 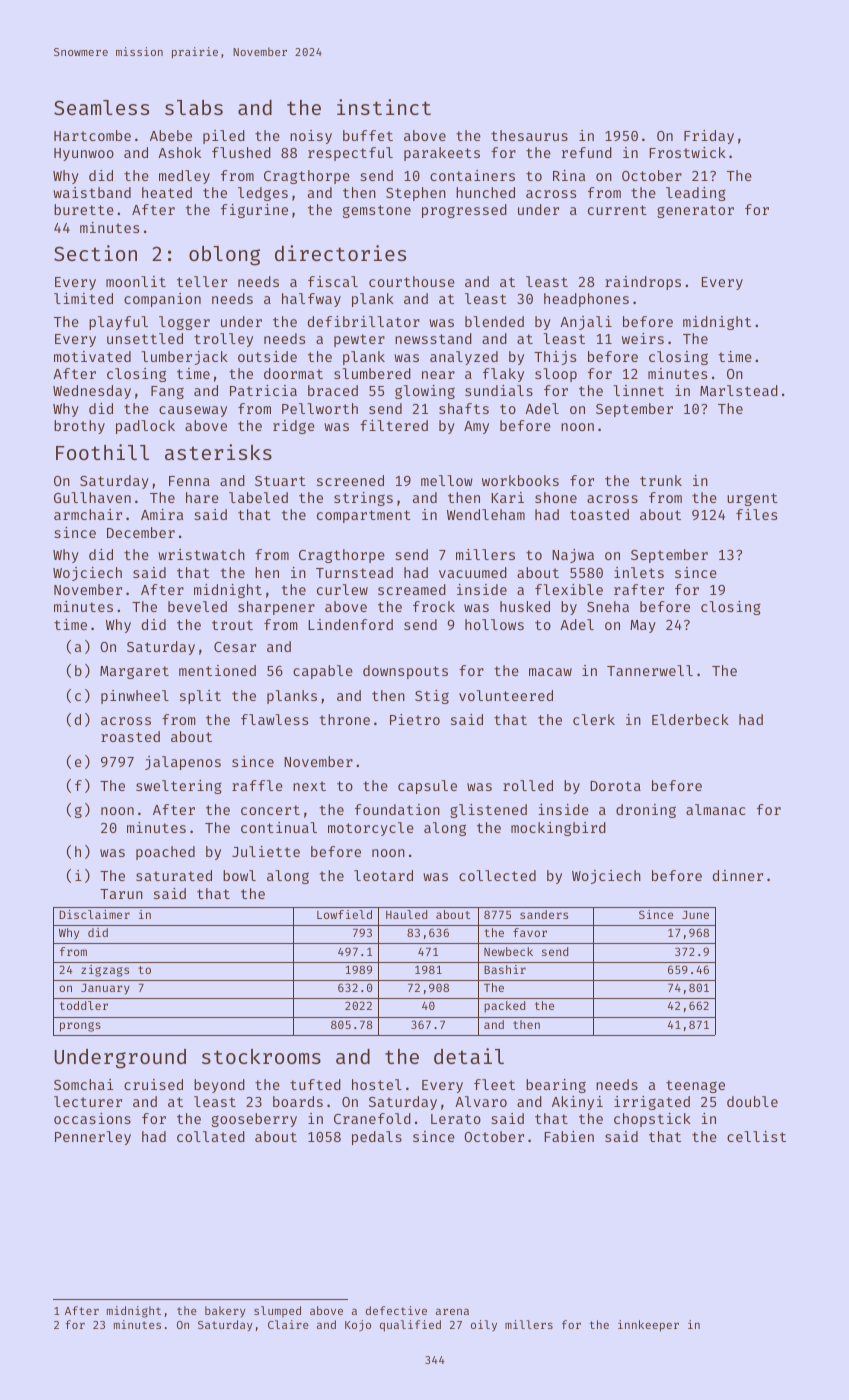 What do you see at coordinates (277, 1312) in the image?
I see `slumped` at bounding box center [277, 1312].
